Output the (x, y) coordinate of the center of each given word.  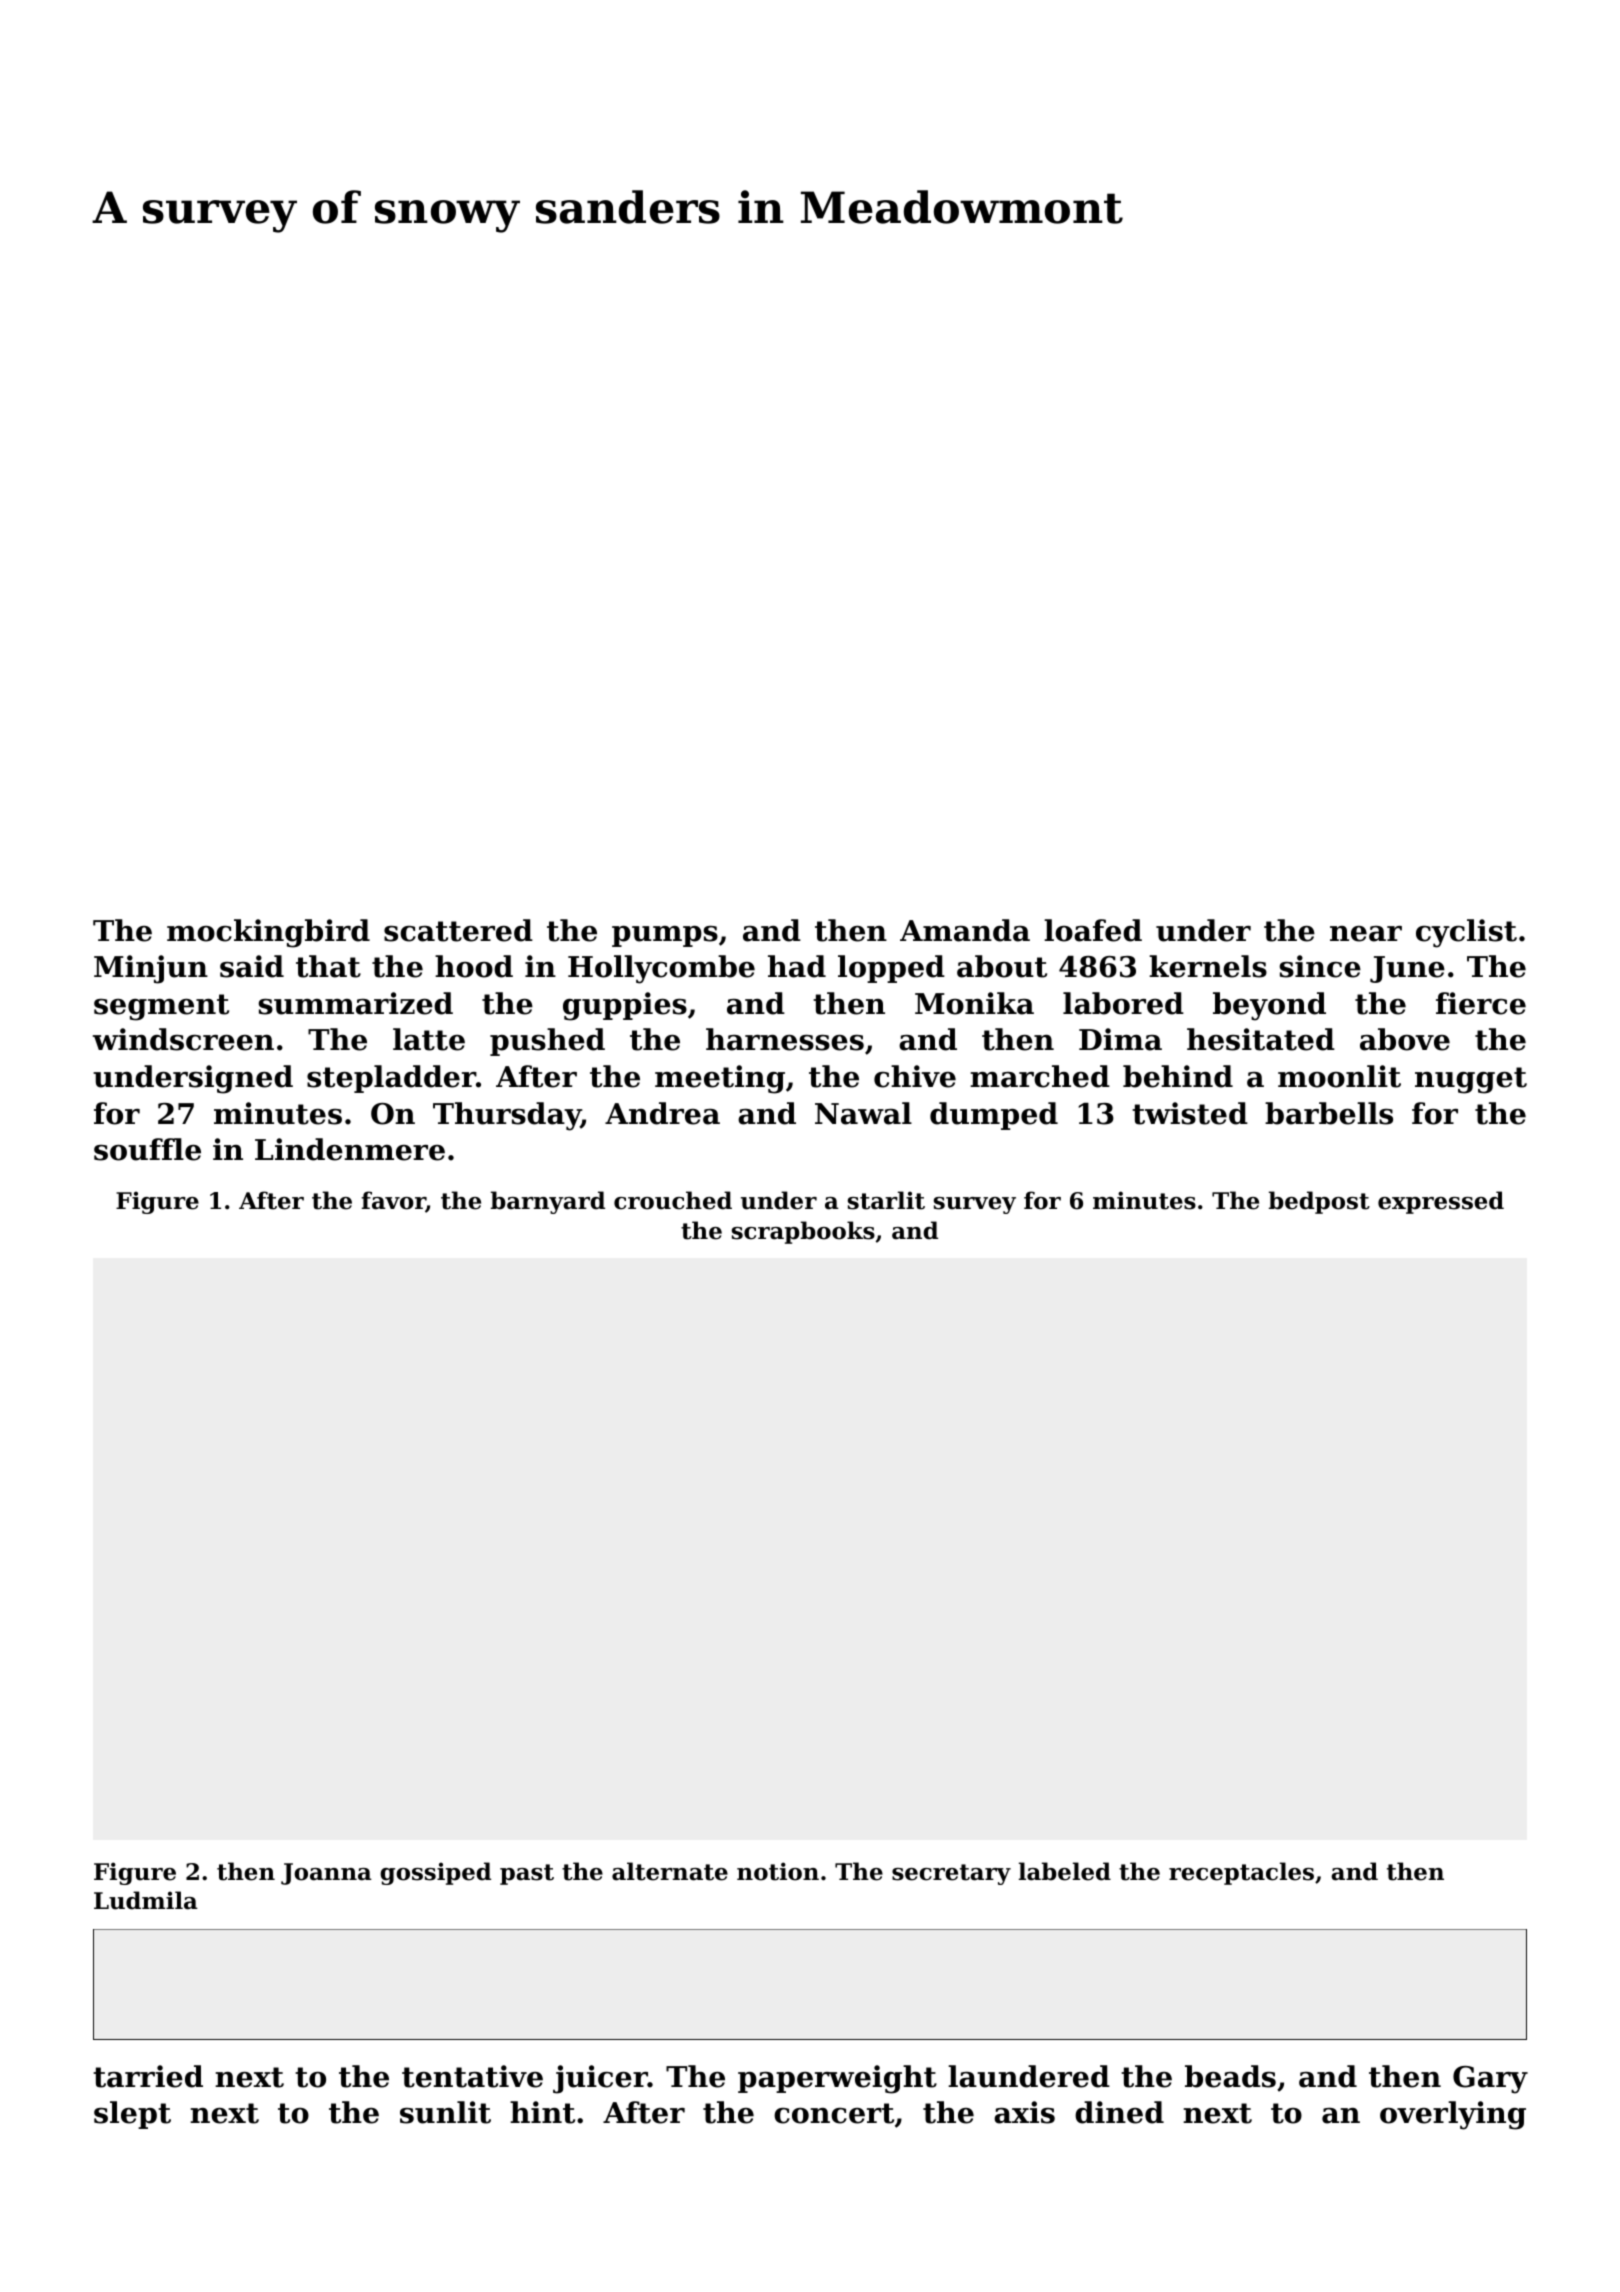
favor (393, 1201)
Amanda (965, 930)
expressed (1441, 1202)
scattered (458, 930)
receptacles (1241, 1873)
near (1366, 934)
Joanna (326, 1874)
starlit (886, 1200)
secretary (951, 1874)
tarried (148, 2076)
